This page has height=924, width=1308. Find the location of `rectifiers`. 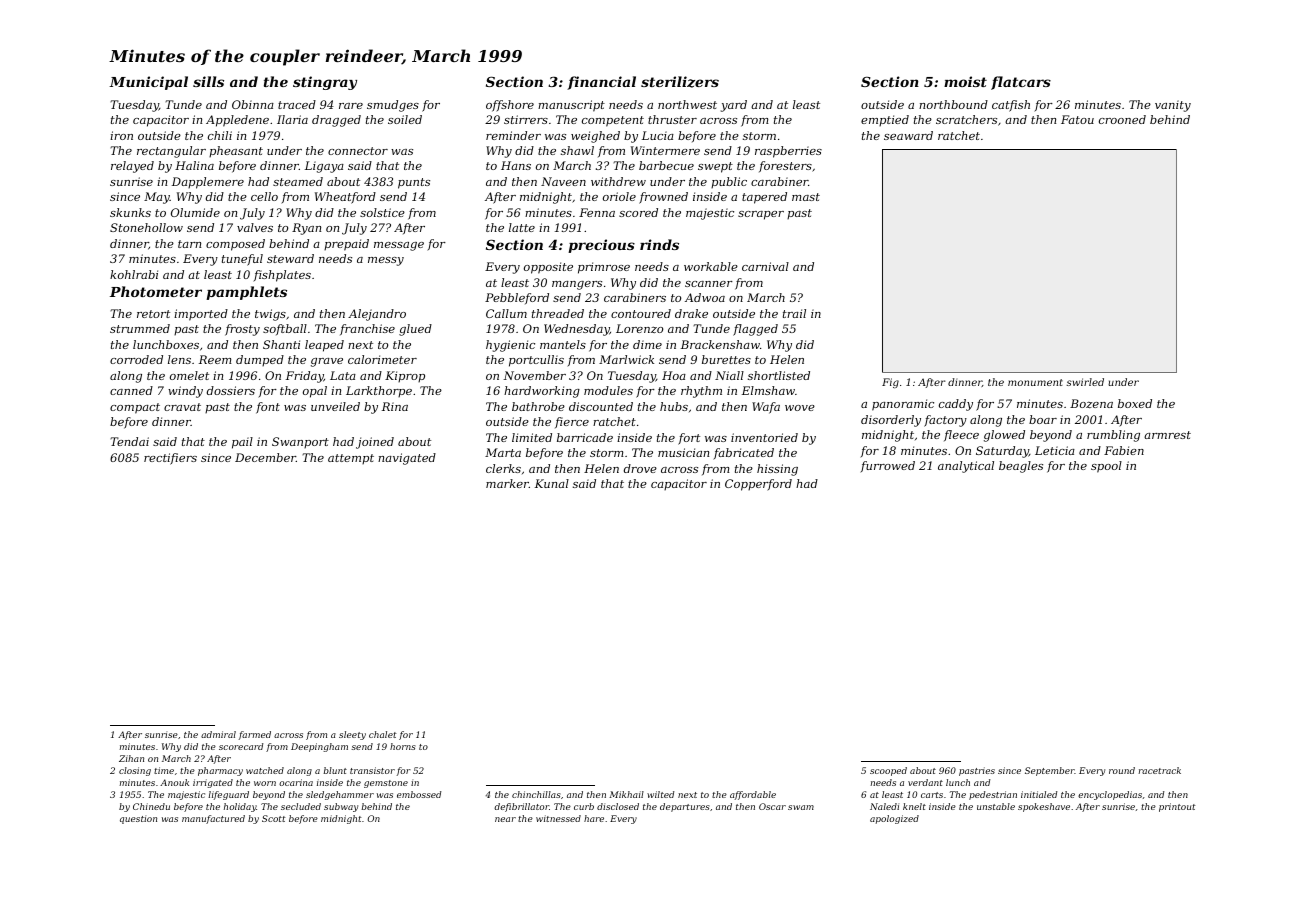

rectifiers is located at coordinates (170, 459).
